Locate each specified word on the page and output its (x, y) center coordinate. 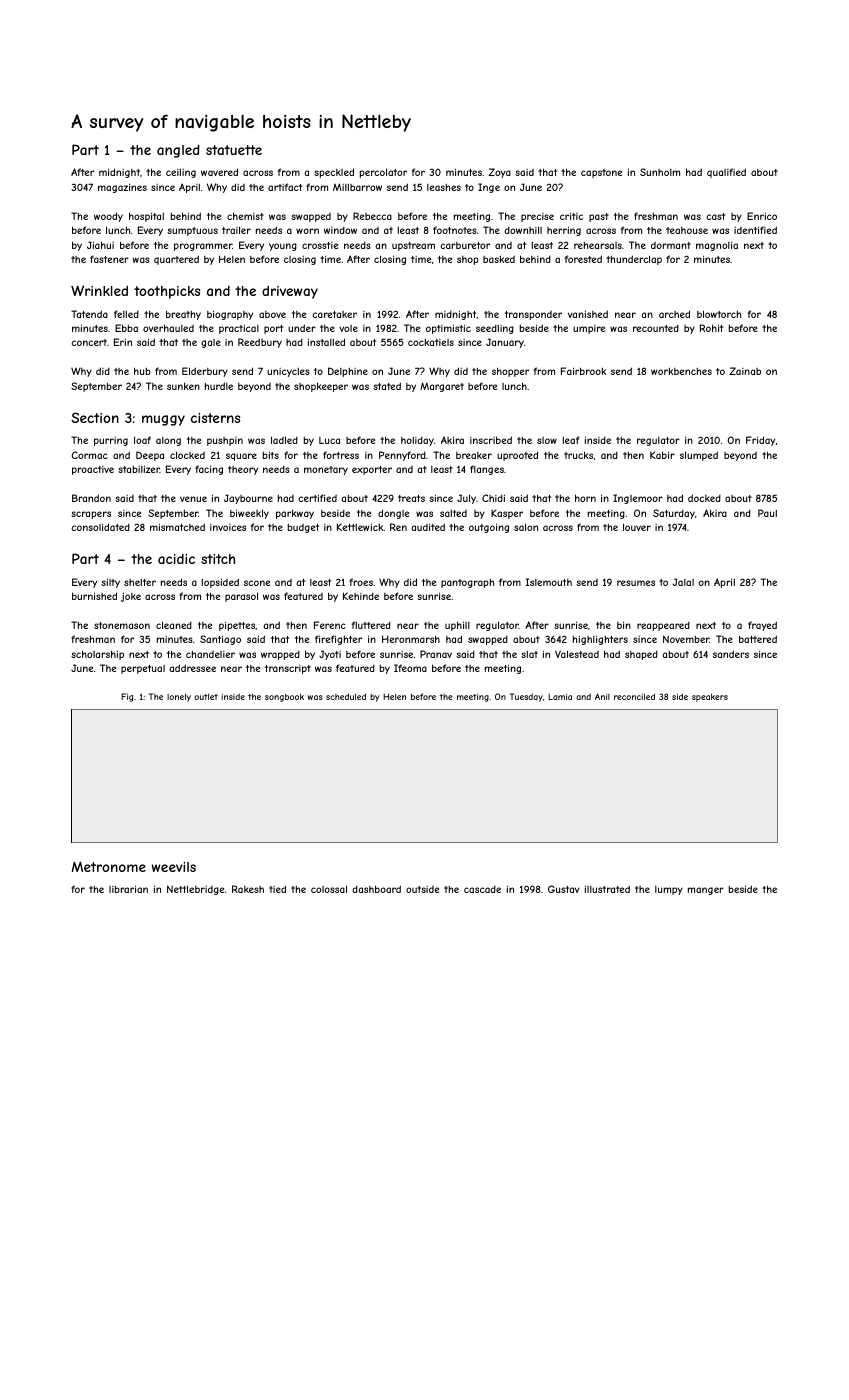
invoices (228, 527)
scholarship (97, 655)
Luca (329, 440)
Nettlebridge (195, 890)
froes (361, 582)
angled (178, 151)
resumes (636, 583)
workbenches (681, 371)
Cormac (89, 455)
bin (624, 625)
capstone (601, 173)
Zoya (499, 173)
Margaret (442, 387)
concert (89, 342)
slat (529, 654)
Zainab (745, 371)
